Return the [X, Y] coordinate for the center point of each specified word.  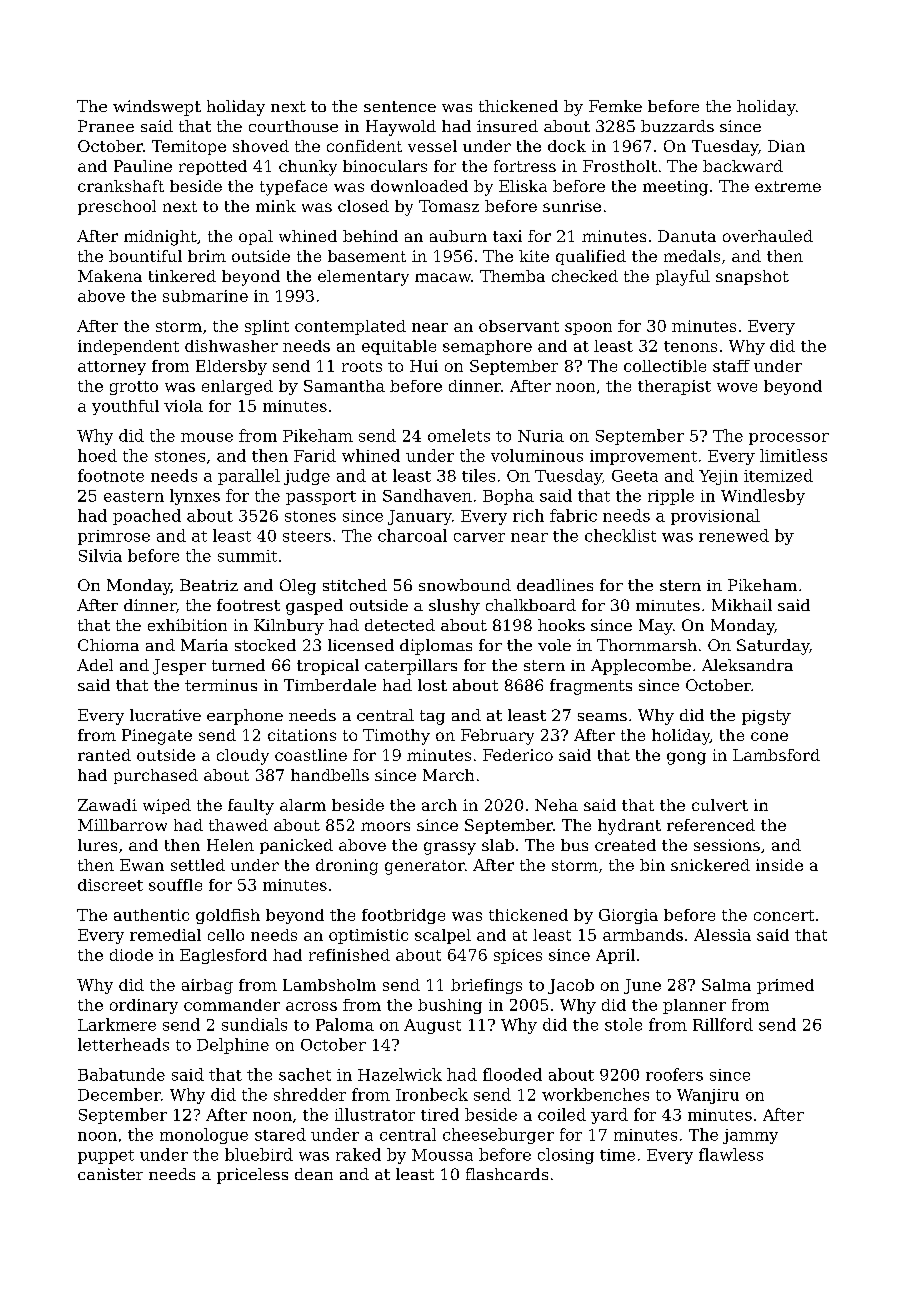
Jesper [179, 667]
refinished [349, 955]
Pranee [106, 126]
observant [519, 326]
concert [784, 915]
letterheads [123, 1044]
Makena [110, 276]
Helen [230, 845]
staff [731, 366]
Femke [615, 106]
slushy [454, 607]
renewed [734, 535]
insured [507, 126]
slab [498, 845]
